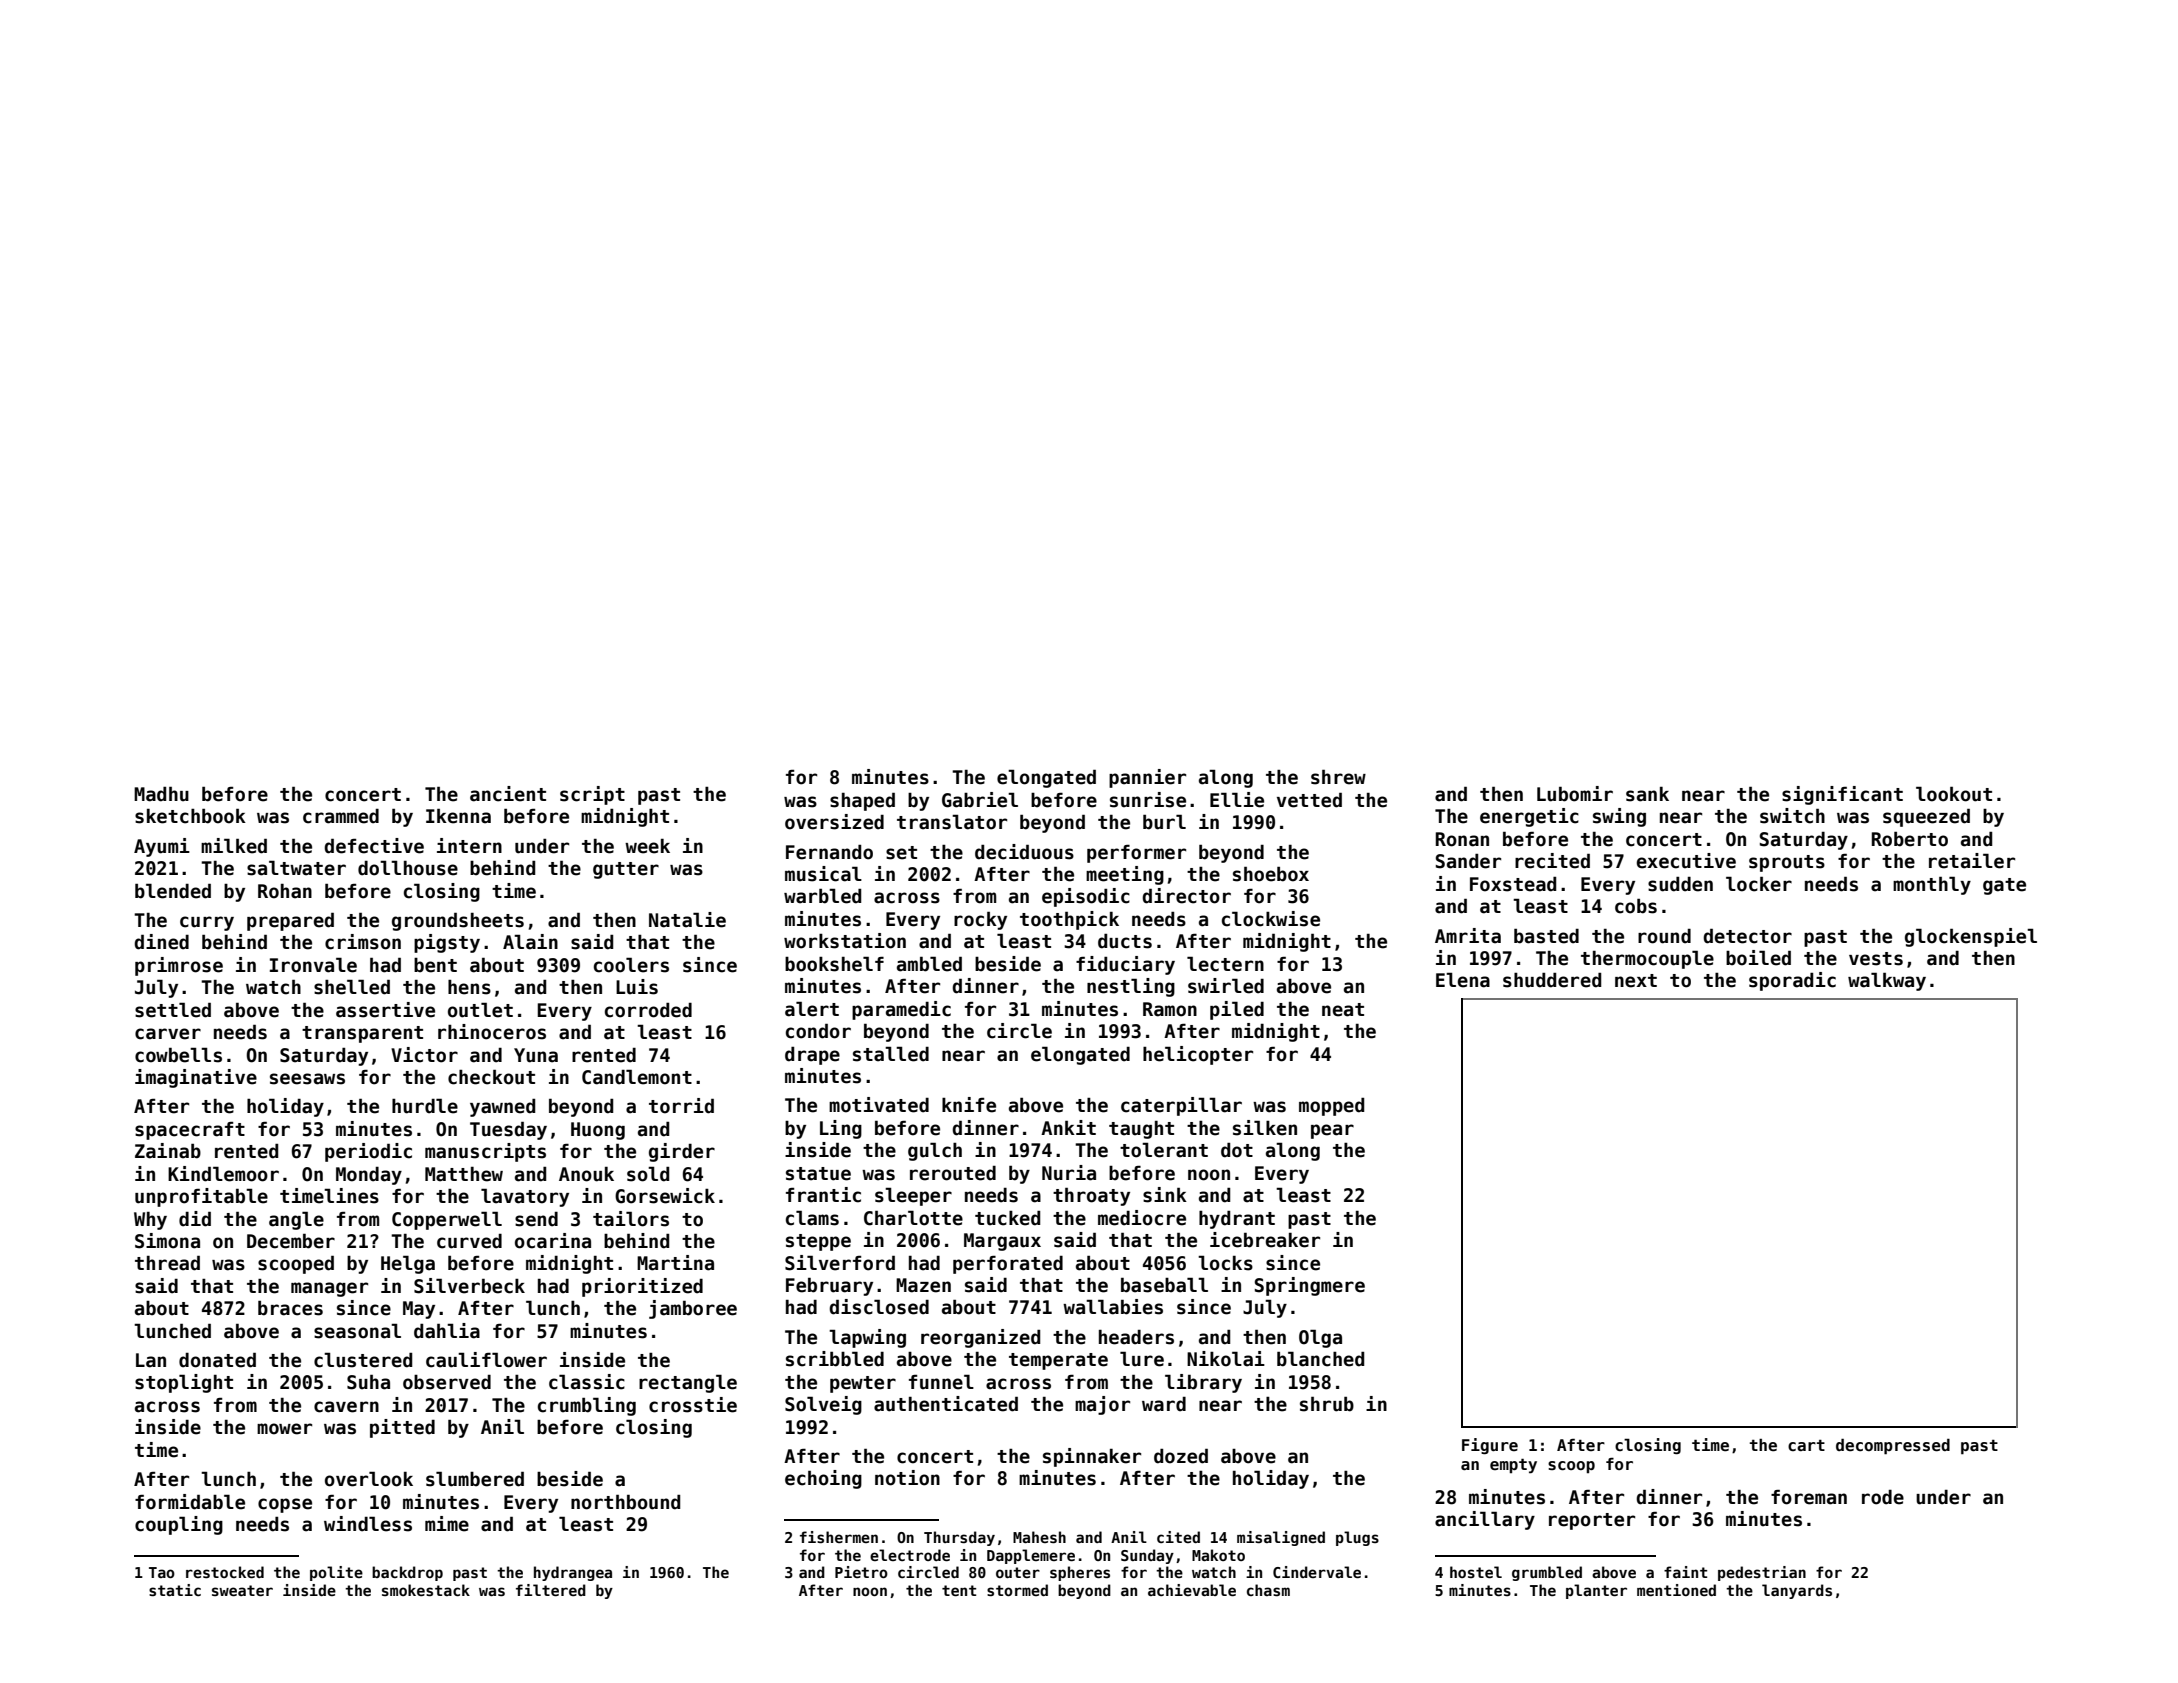 Image resolution: width=2178 pixels, height=1683 pixels. What do you see at coordinates (447, 1220) in the document?
I see `Copperwell` at bounding box center [447, 1220].
